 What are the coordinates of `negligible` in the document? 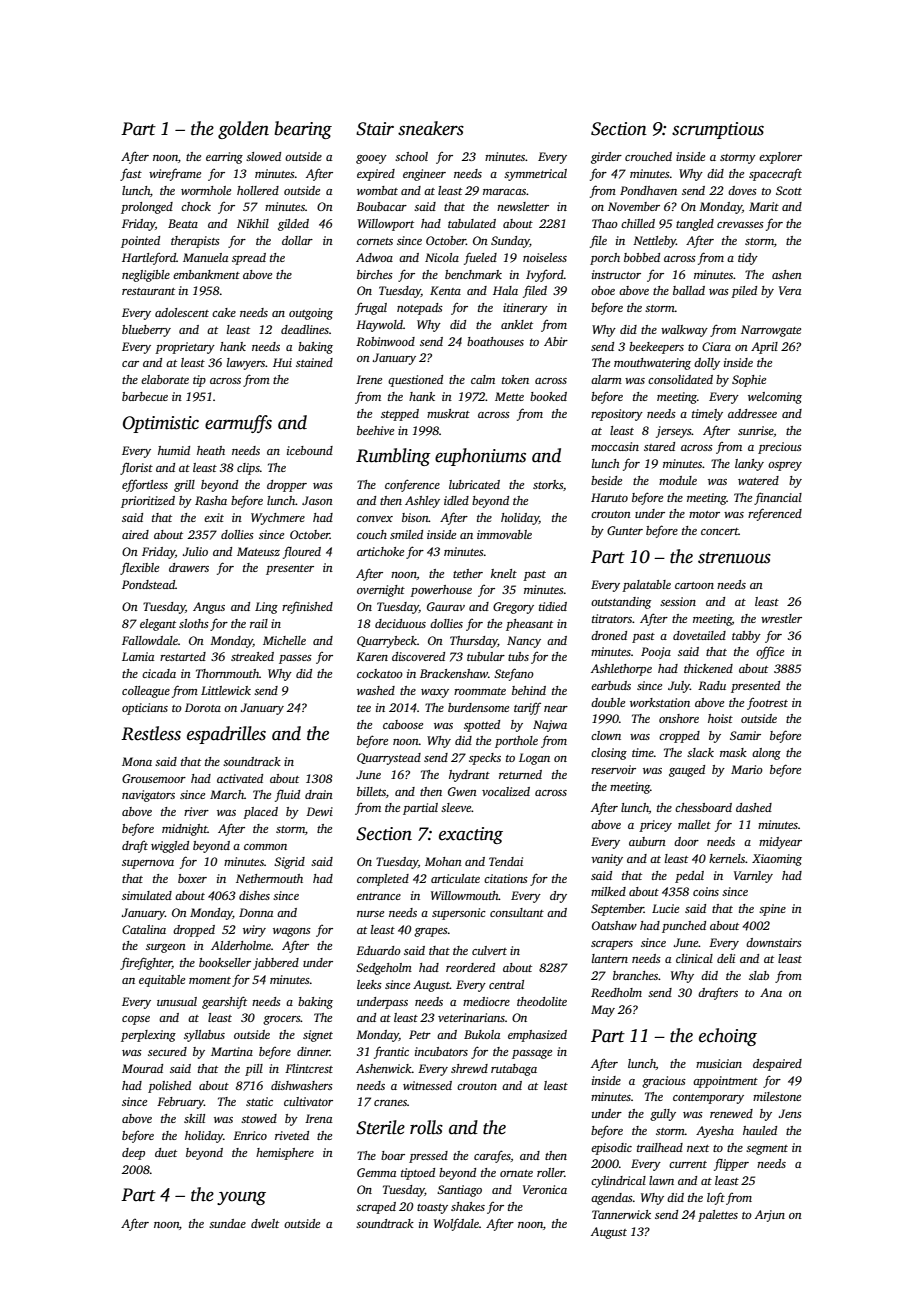 It's located at (146, 276).
